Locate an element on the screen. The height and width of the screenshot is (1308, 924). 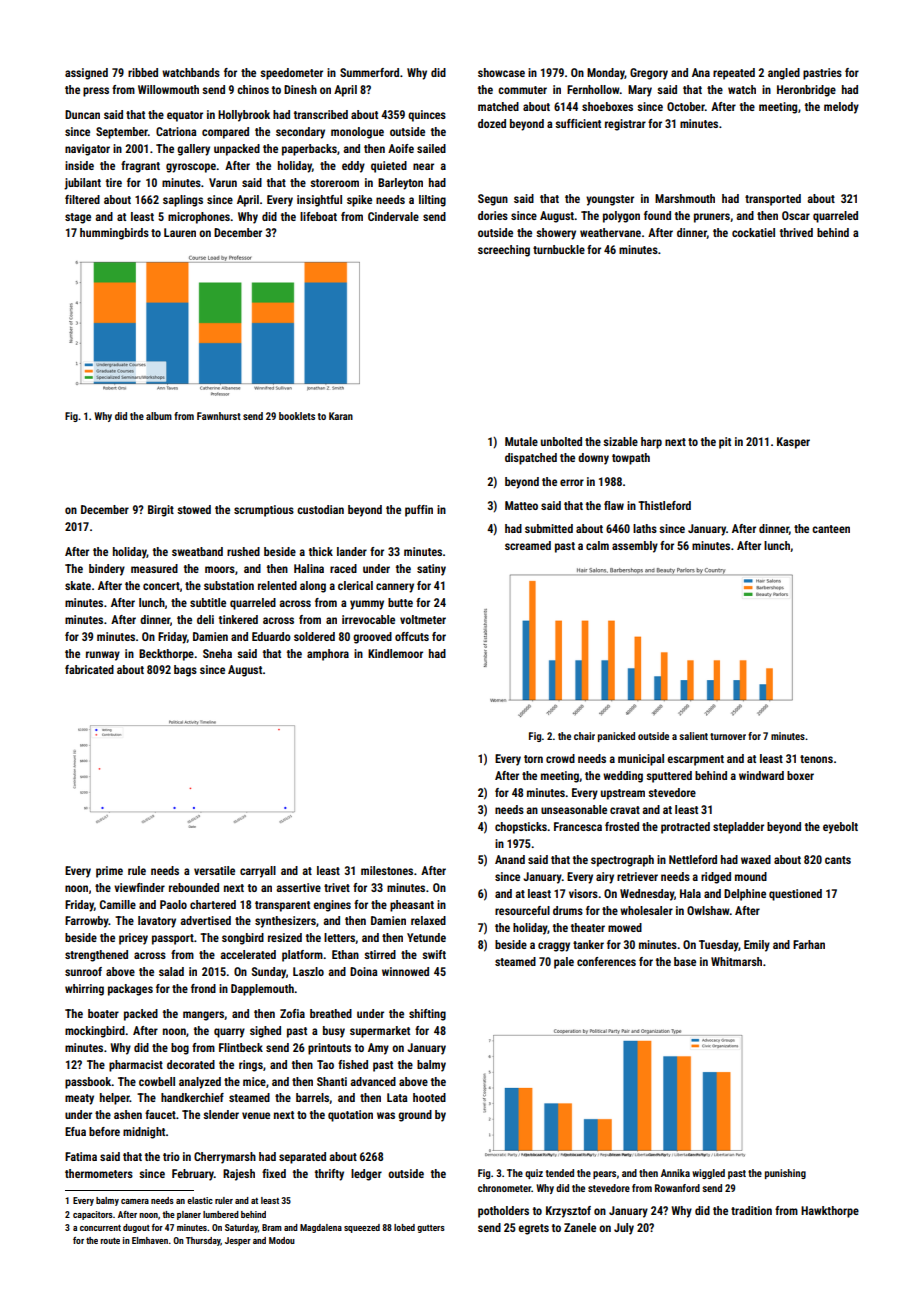
sailed is located at coordinates (431, 148).
